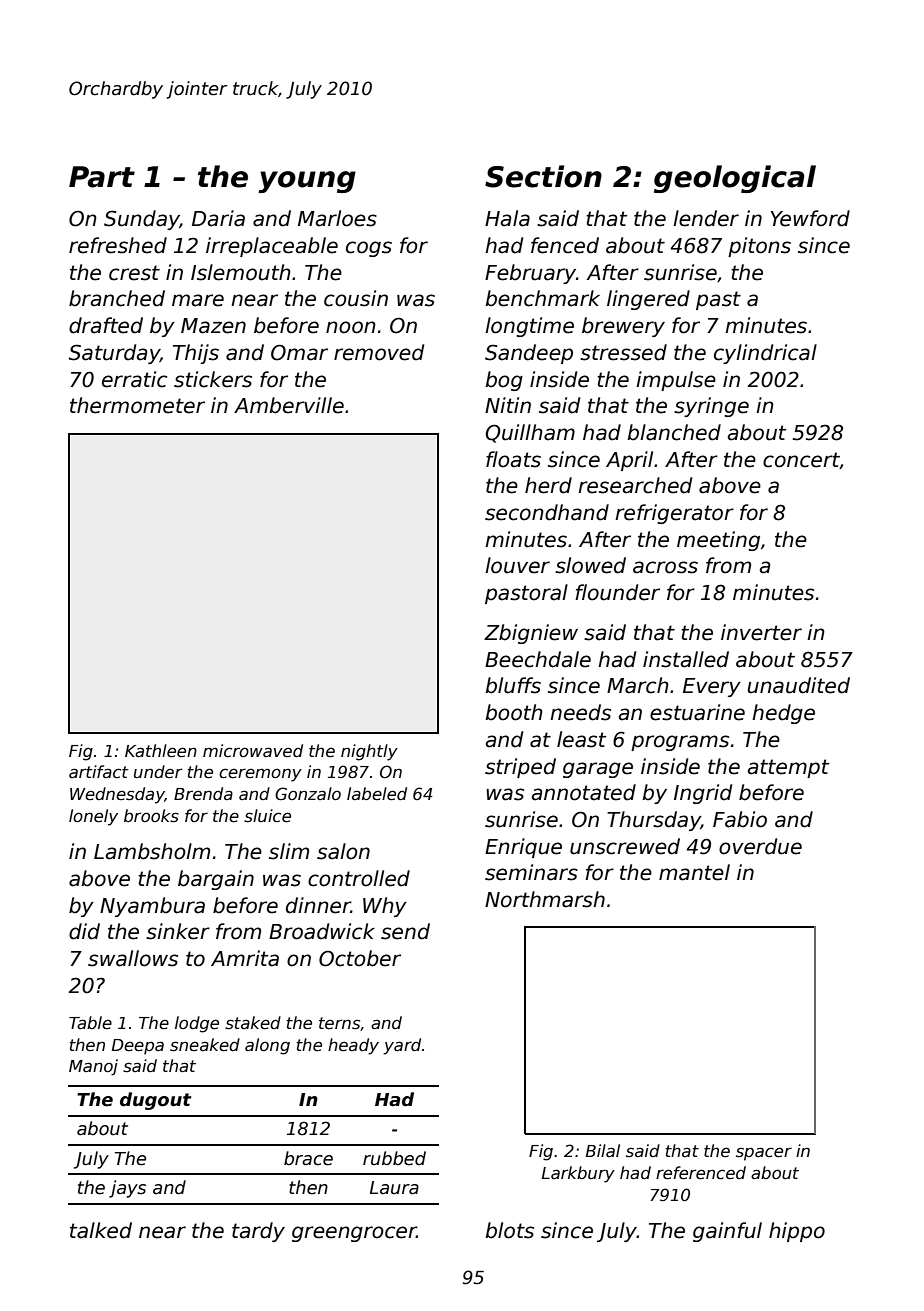  Describe the element at coordinates (354, 1234) in the screenshot. I see `greengrocer` at that location.
